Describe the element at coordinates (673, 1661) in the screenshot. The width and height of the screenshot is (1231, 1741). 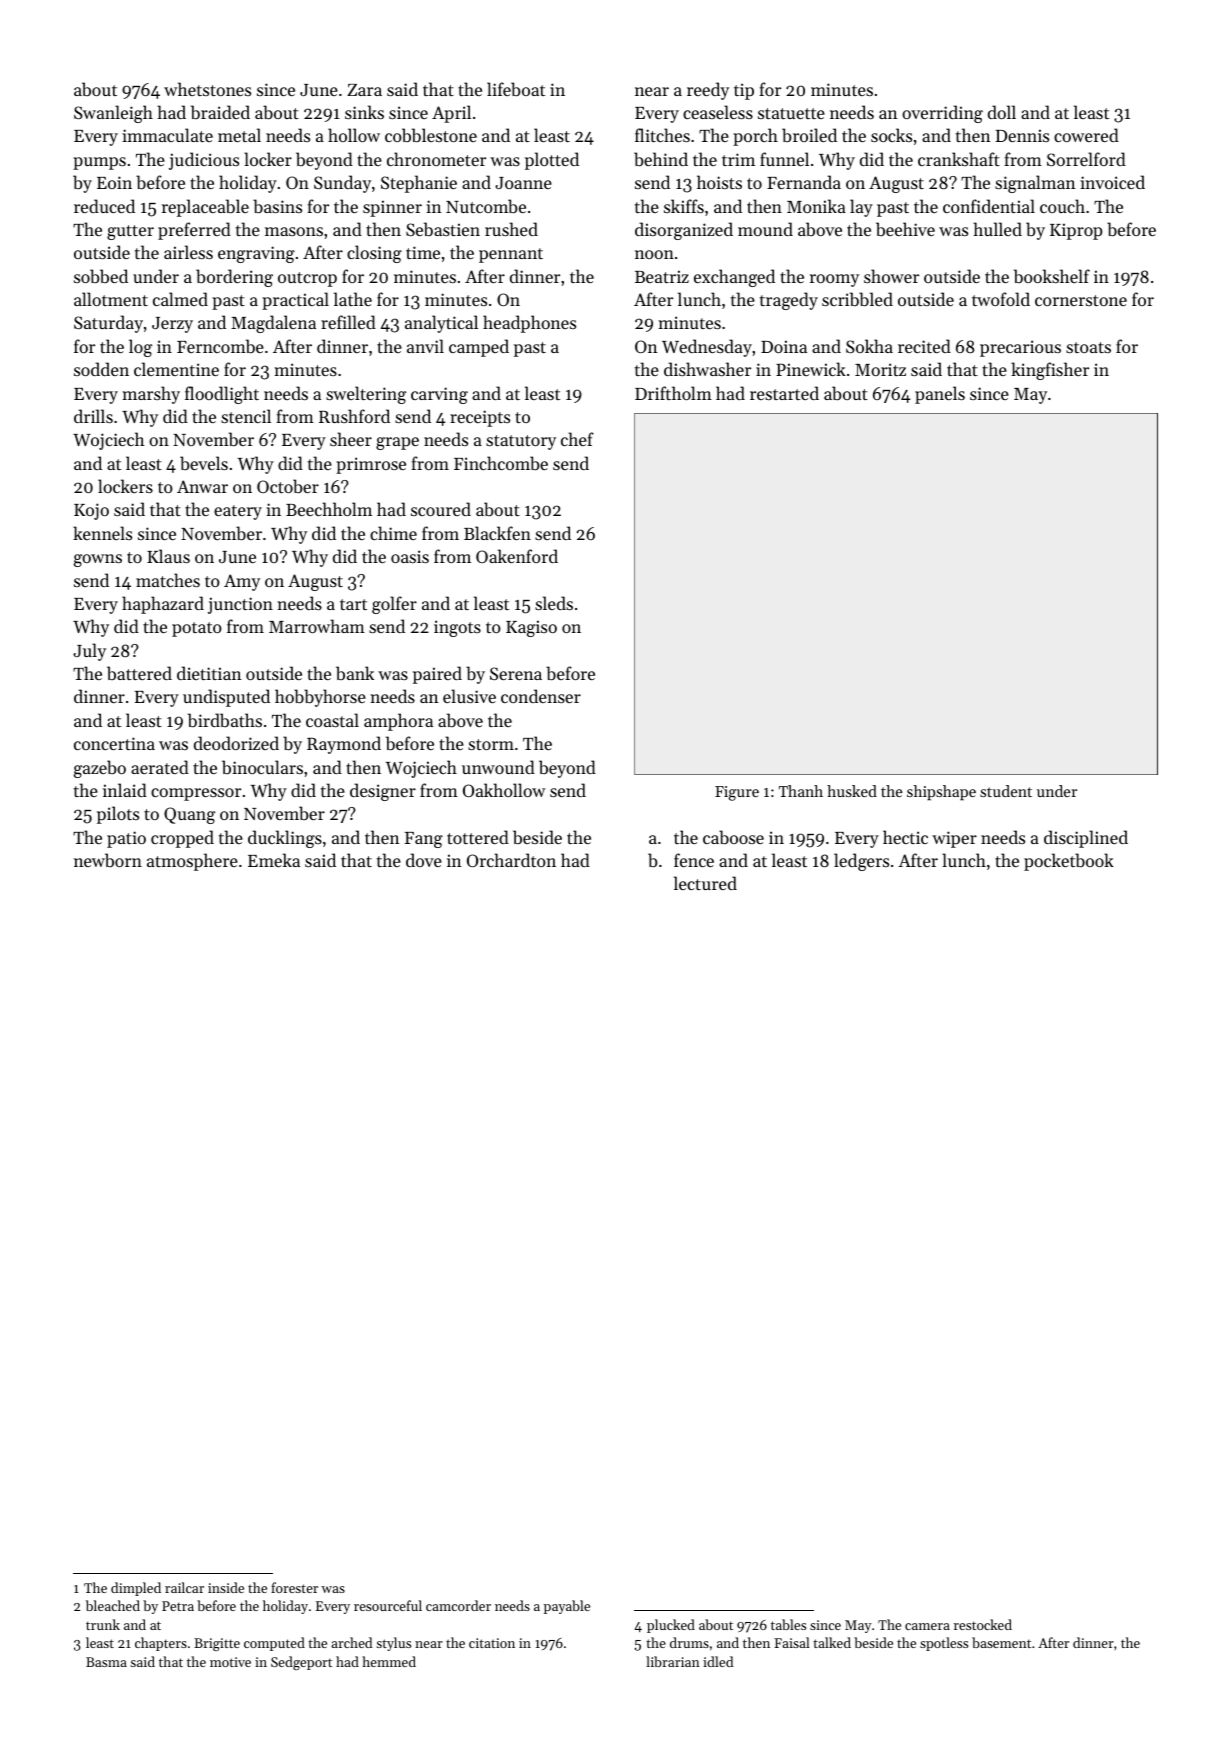
I see `librarian` at that location.
